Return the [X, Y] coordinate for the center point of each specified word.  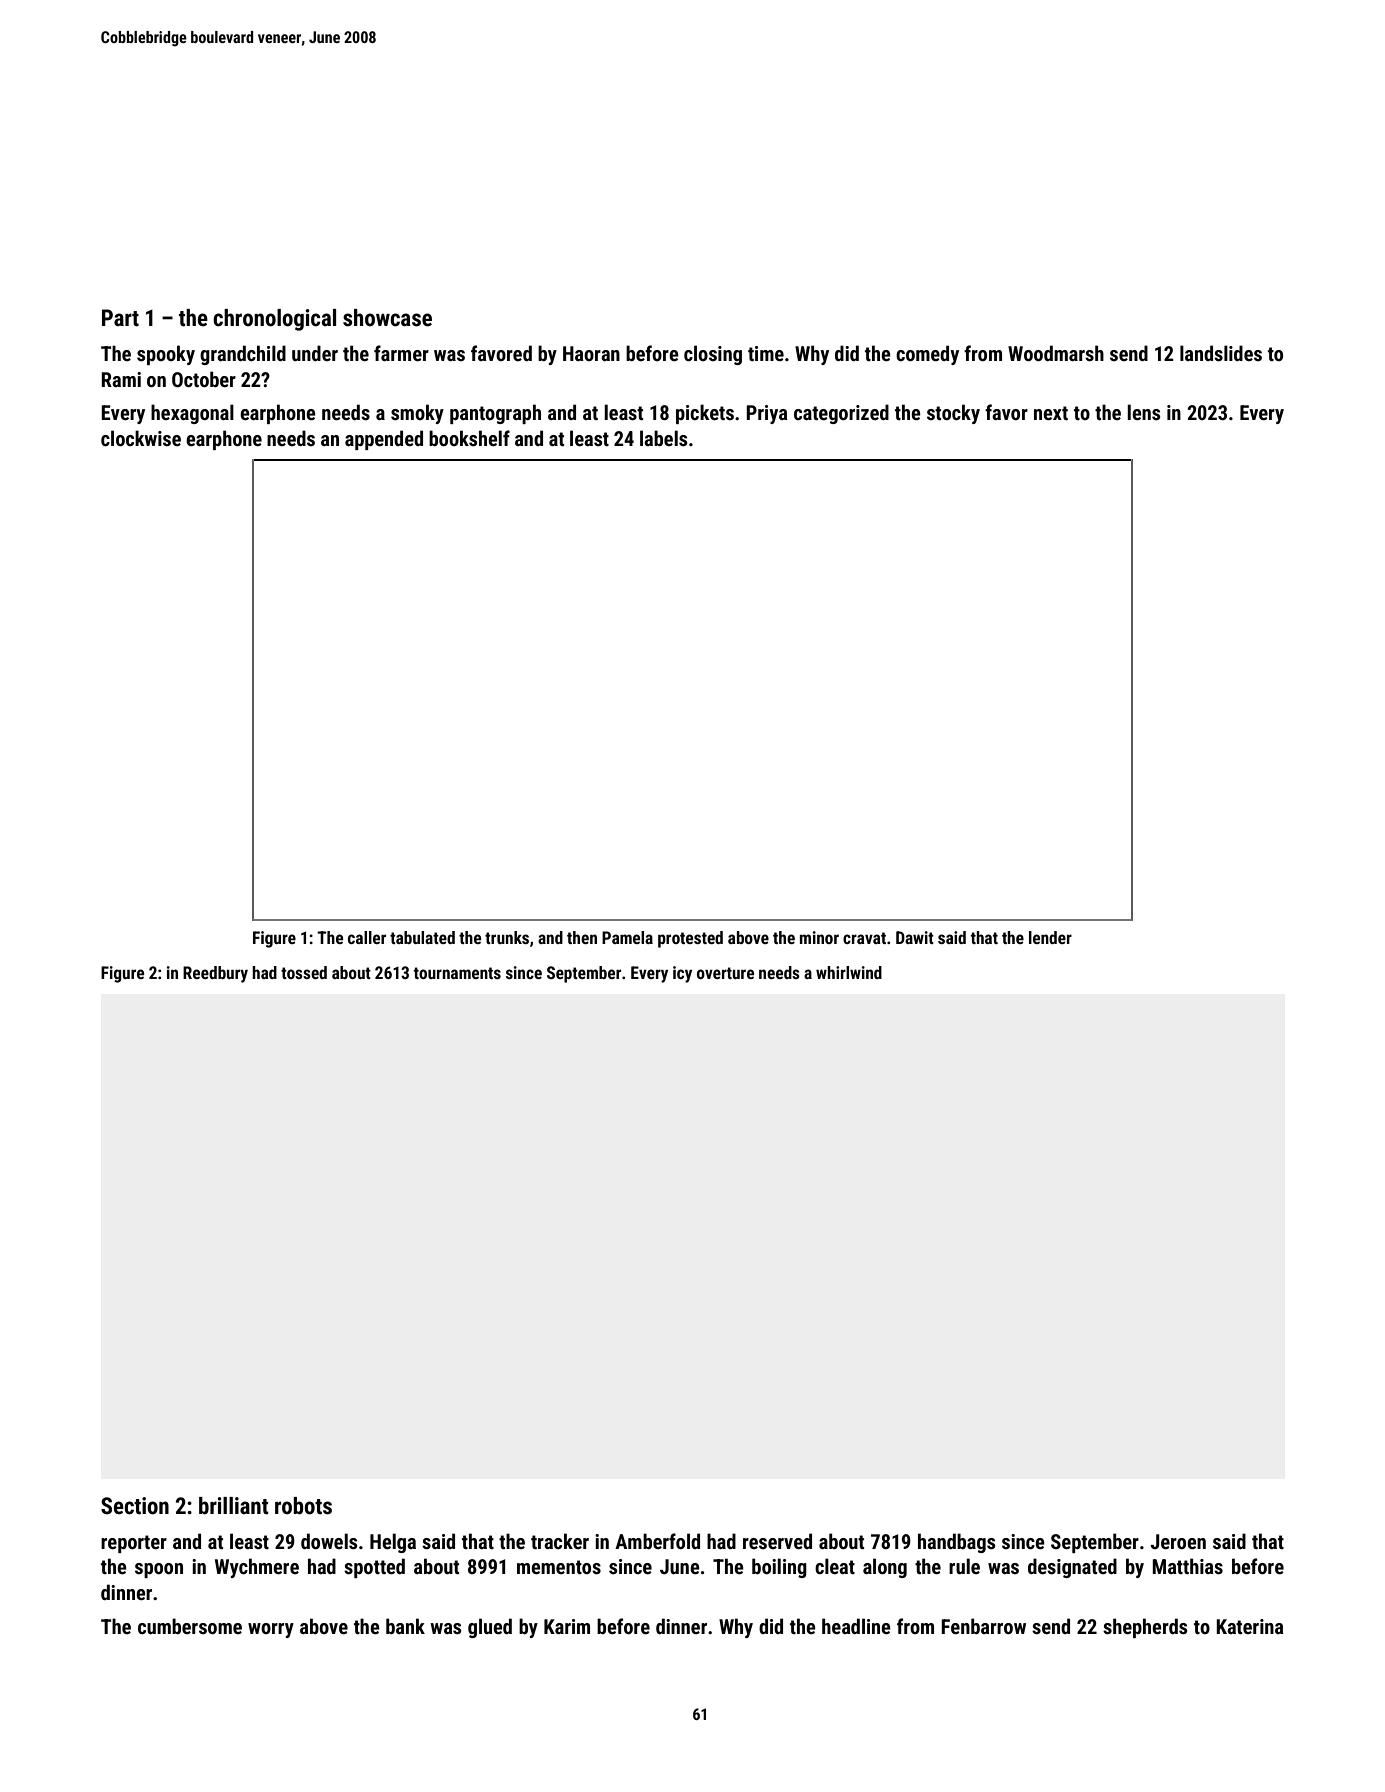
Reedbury [215, 974]
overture [725, 973]
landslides [1221, 353]
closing [713, 355]
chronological [274, 320]
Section [135, 1506]
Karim [567, 1626]
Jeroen [1178, 1541]
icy [682, 974]
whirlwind [849, 972]
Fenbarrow [983, 1626]
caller [367, 937]
